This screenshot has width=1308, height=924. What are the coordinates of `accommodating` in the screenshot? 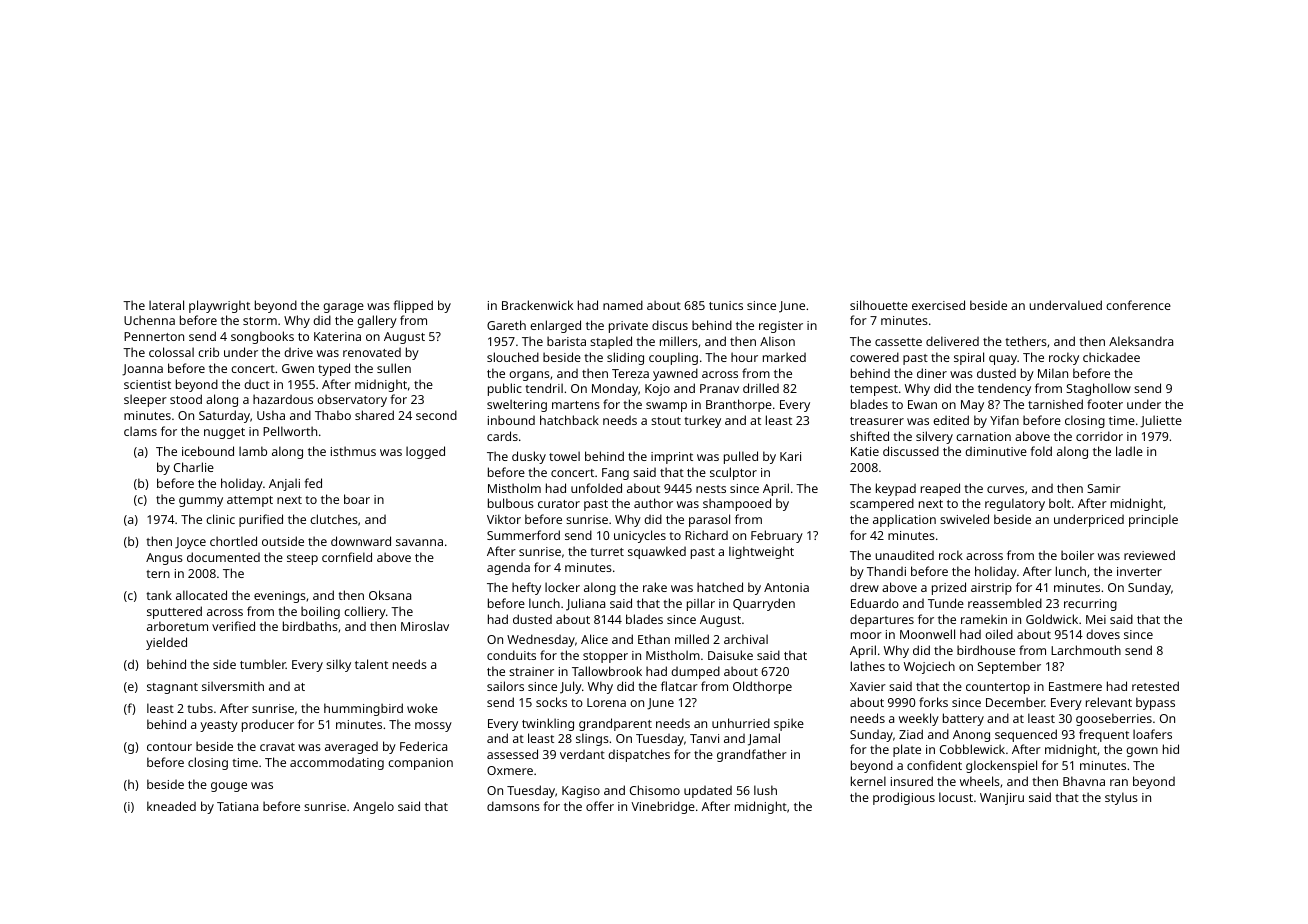 It's located at (337, 763).
